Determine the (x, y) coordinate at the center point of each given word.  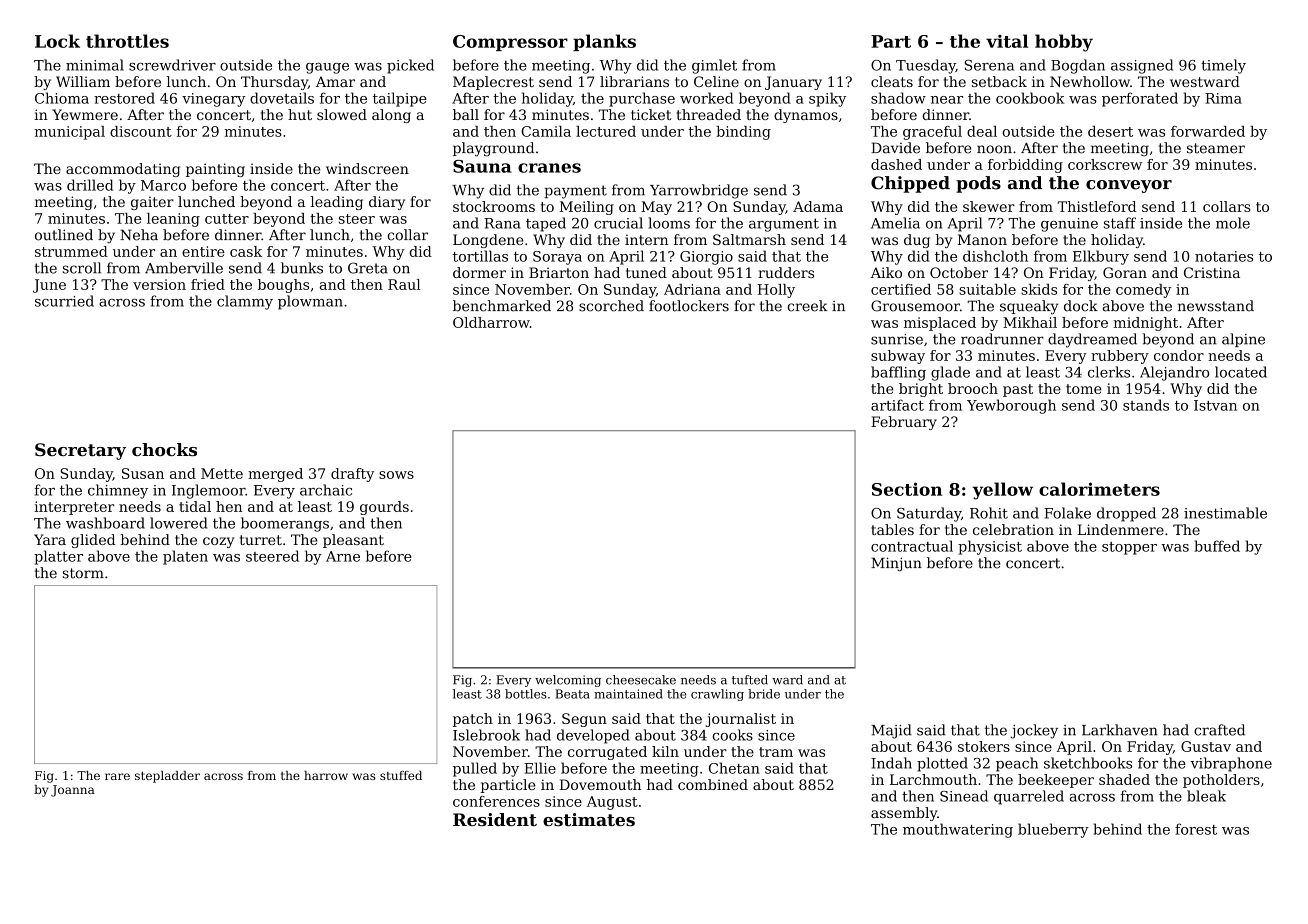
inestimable (1225, 513)
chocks (164, 449)
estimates (589, 819)
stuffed (401, 775)
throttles (127, 41)
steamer (1216, 148)
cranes (549, 168)
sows (396, 475)
